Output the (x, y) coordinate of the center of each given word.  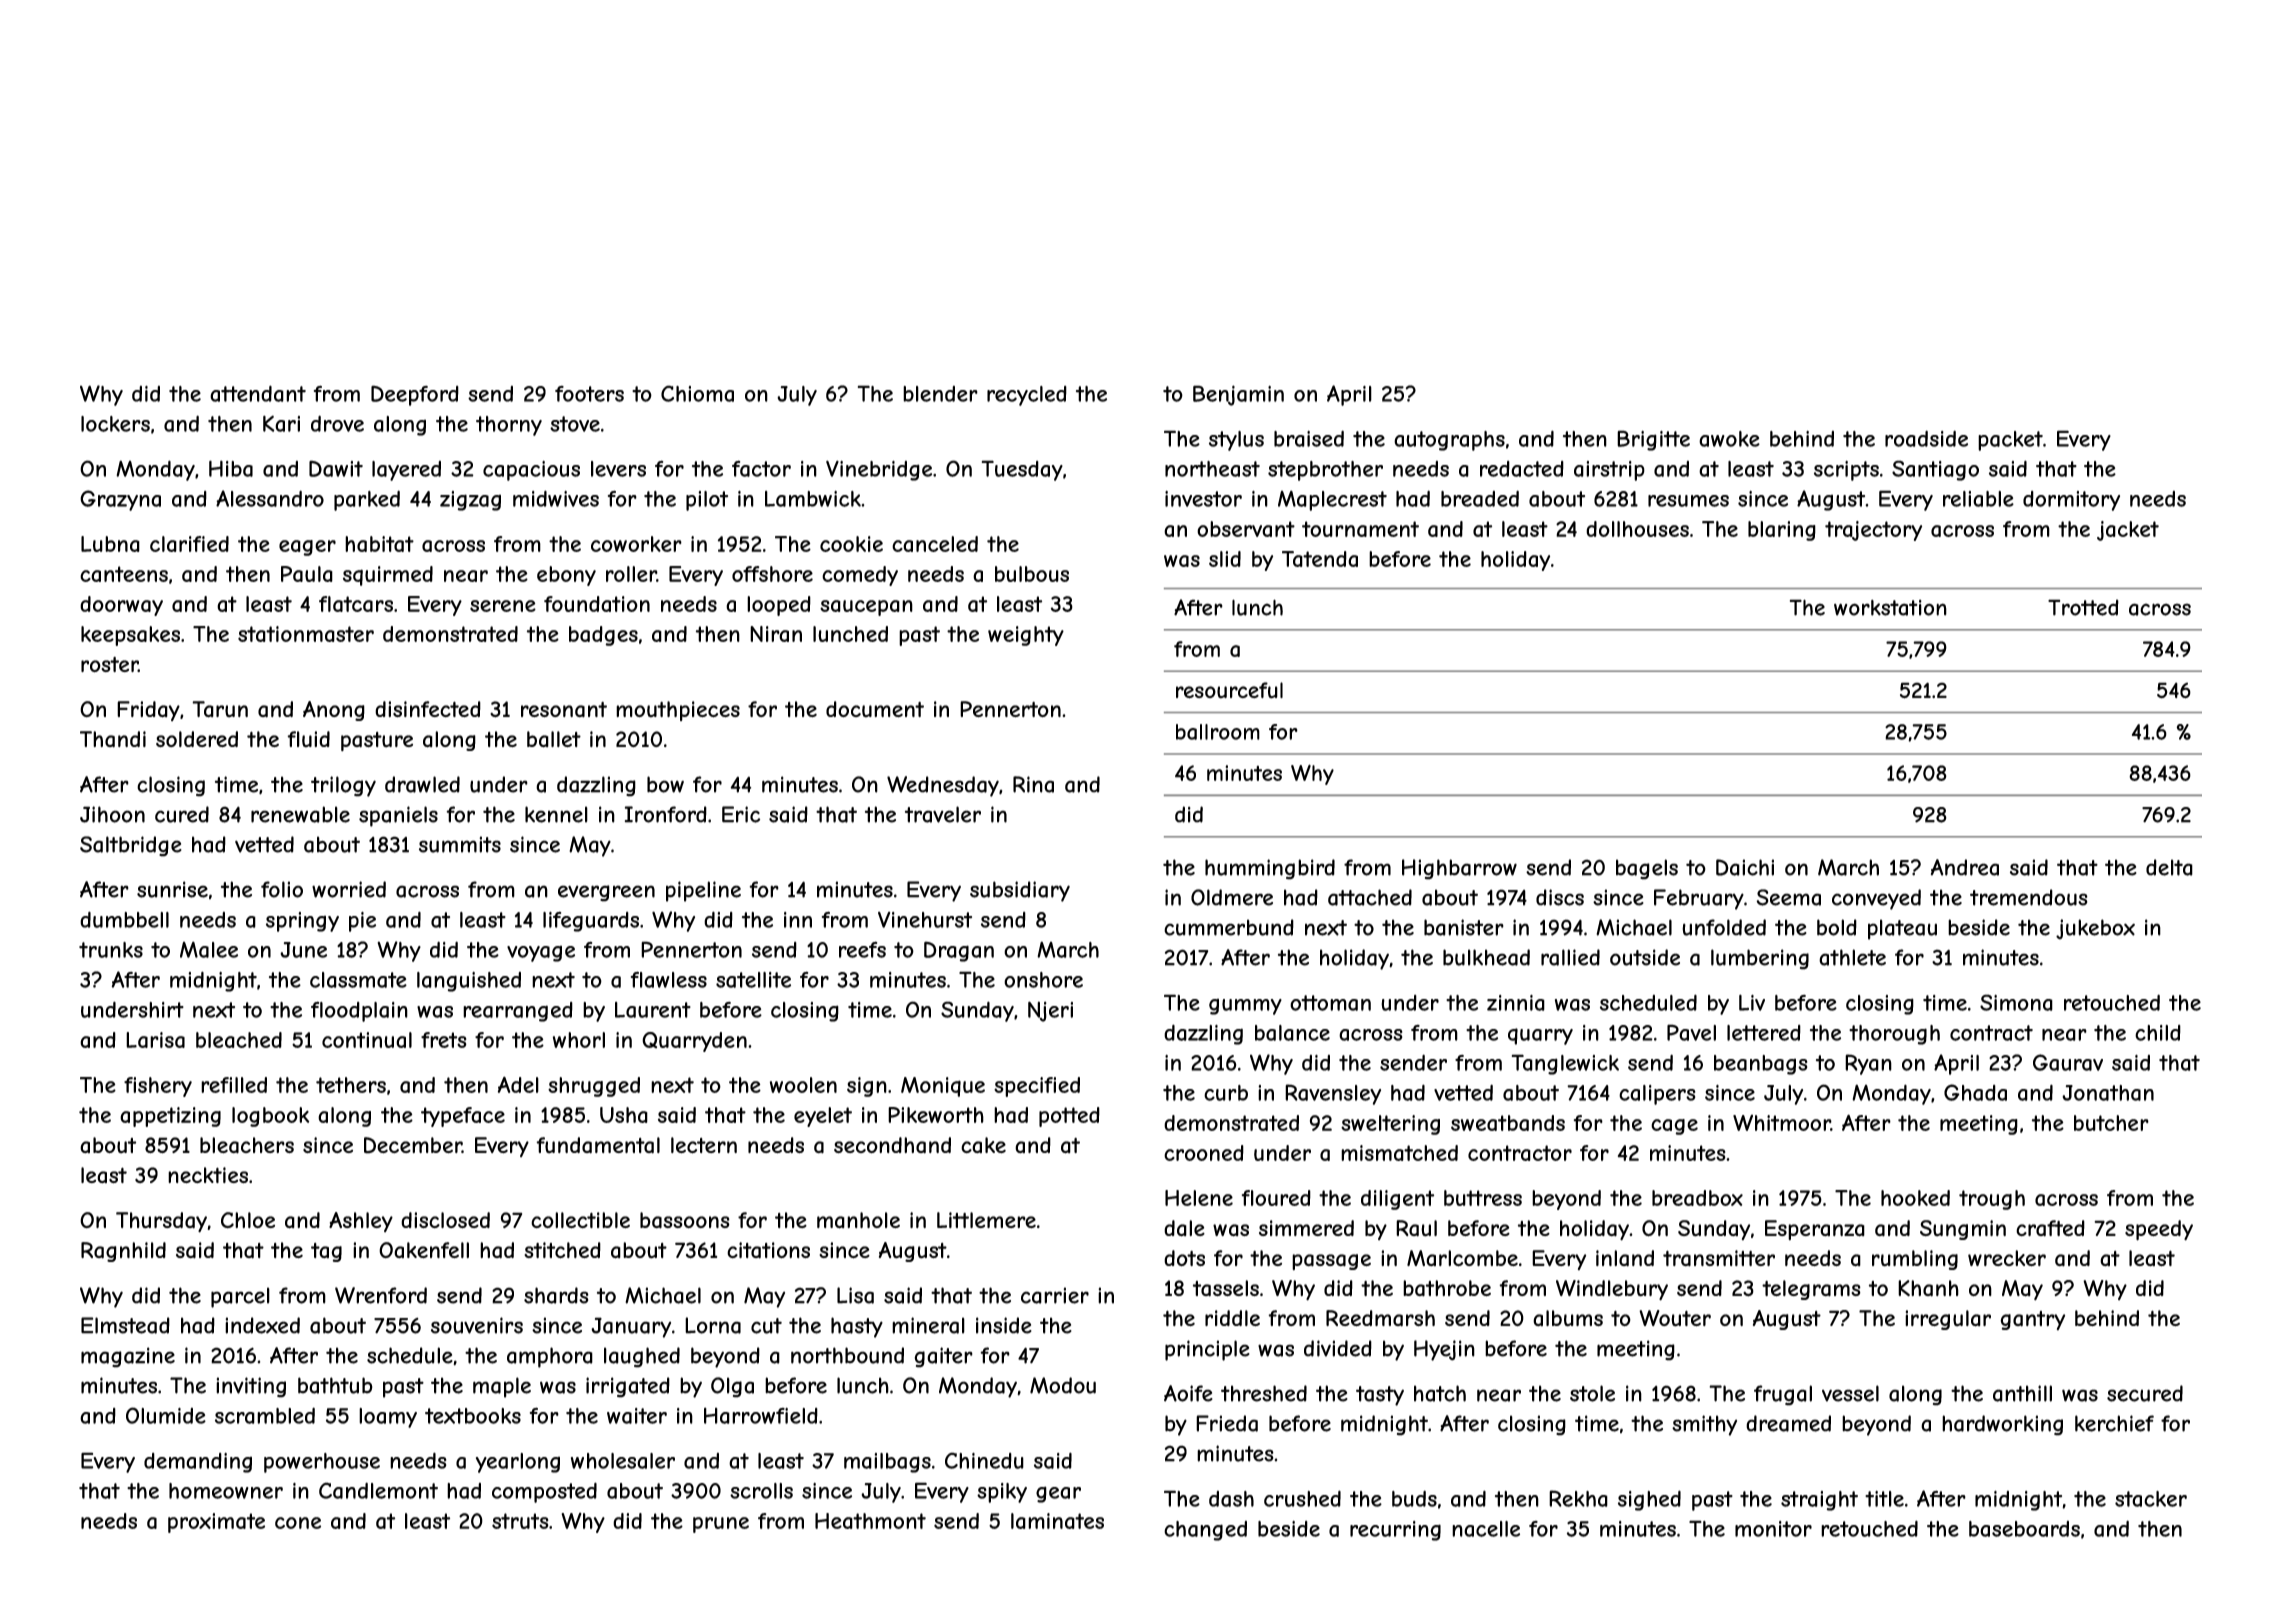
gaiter (943, 1357)
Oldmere (1232, 897)
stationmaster (306, 634)
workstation (1890, 608)
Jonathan (2108, 1093)
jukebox (2095, 929)
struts (520, 1521)
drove (337, 423)
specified (1037, 1087)
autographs (1449, 441)
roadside (1926, 438)
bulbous (1032, 574)
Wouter (1675, 1318)
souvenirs (477, 1325)
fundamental (598, 1145)
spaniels (398, 816)
